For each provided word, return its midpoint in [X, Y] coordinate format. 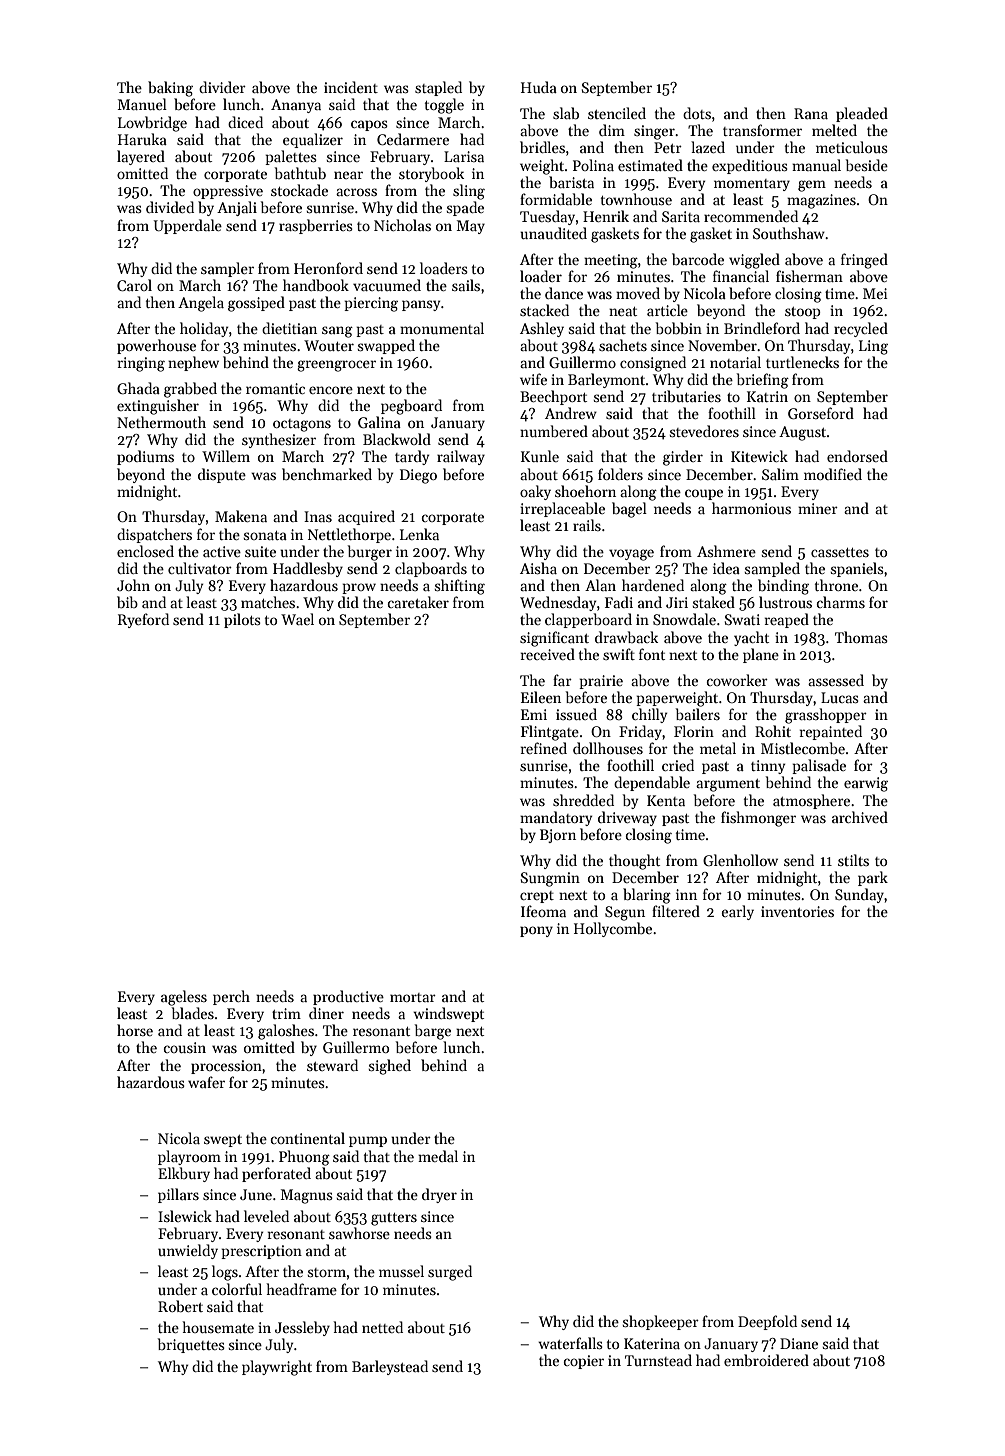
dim [612, 130]
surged [450, 1273]
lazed [708, 147]
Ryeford [143, 620]
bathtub [300, 173]
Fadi [619, 602]
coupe [704, 494]
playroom [189, 1157]
